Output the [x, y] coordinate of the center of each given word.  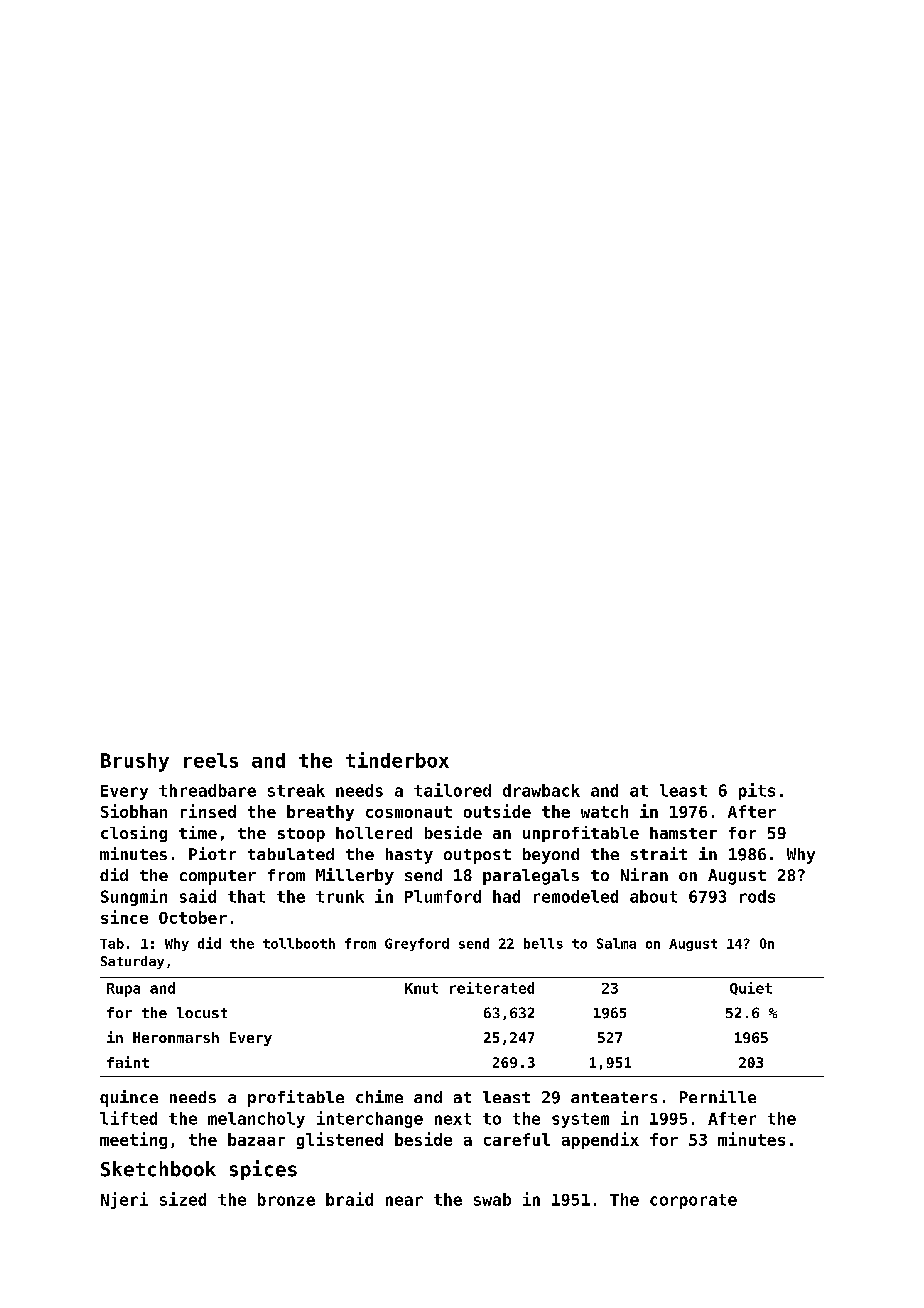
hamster [683, 833]
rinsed [208, 811]
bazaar [256, 1139]
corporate [693, 1201]
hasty [409, 856]
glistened [340, 1140]
